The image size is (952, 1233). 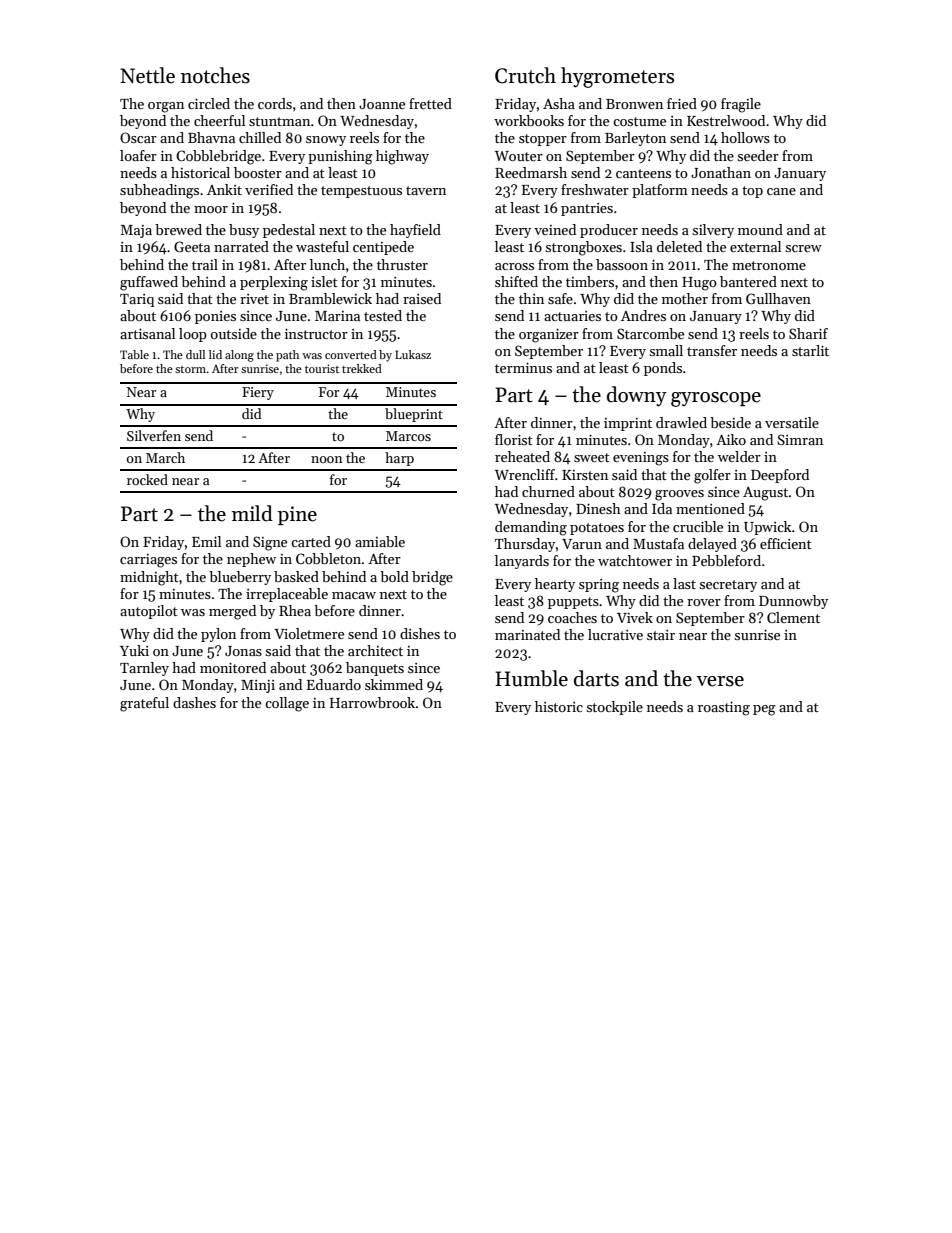 What do you see at coordinates (295, 610) in the image?
I see `Rhea` at bounding box center [295, 610].
